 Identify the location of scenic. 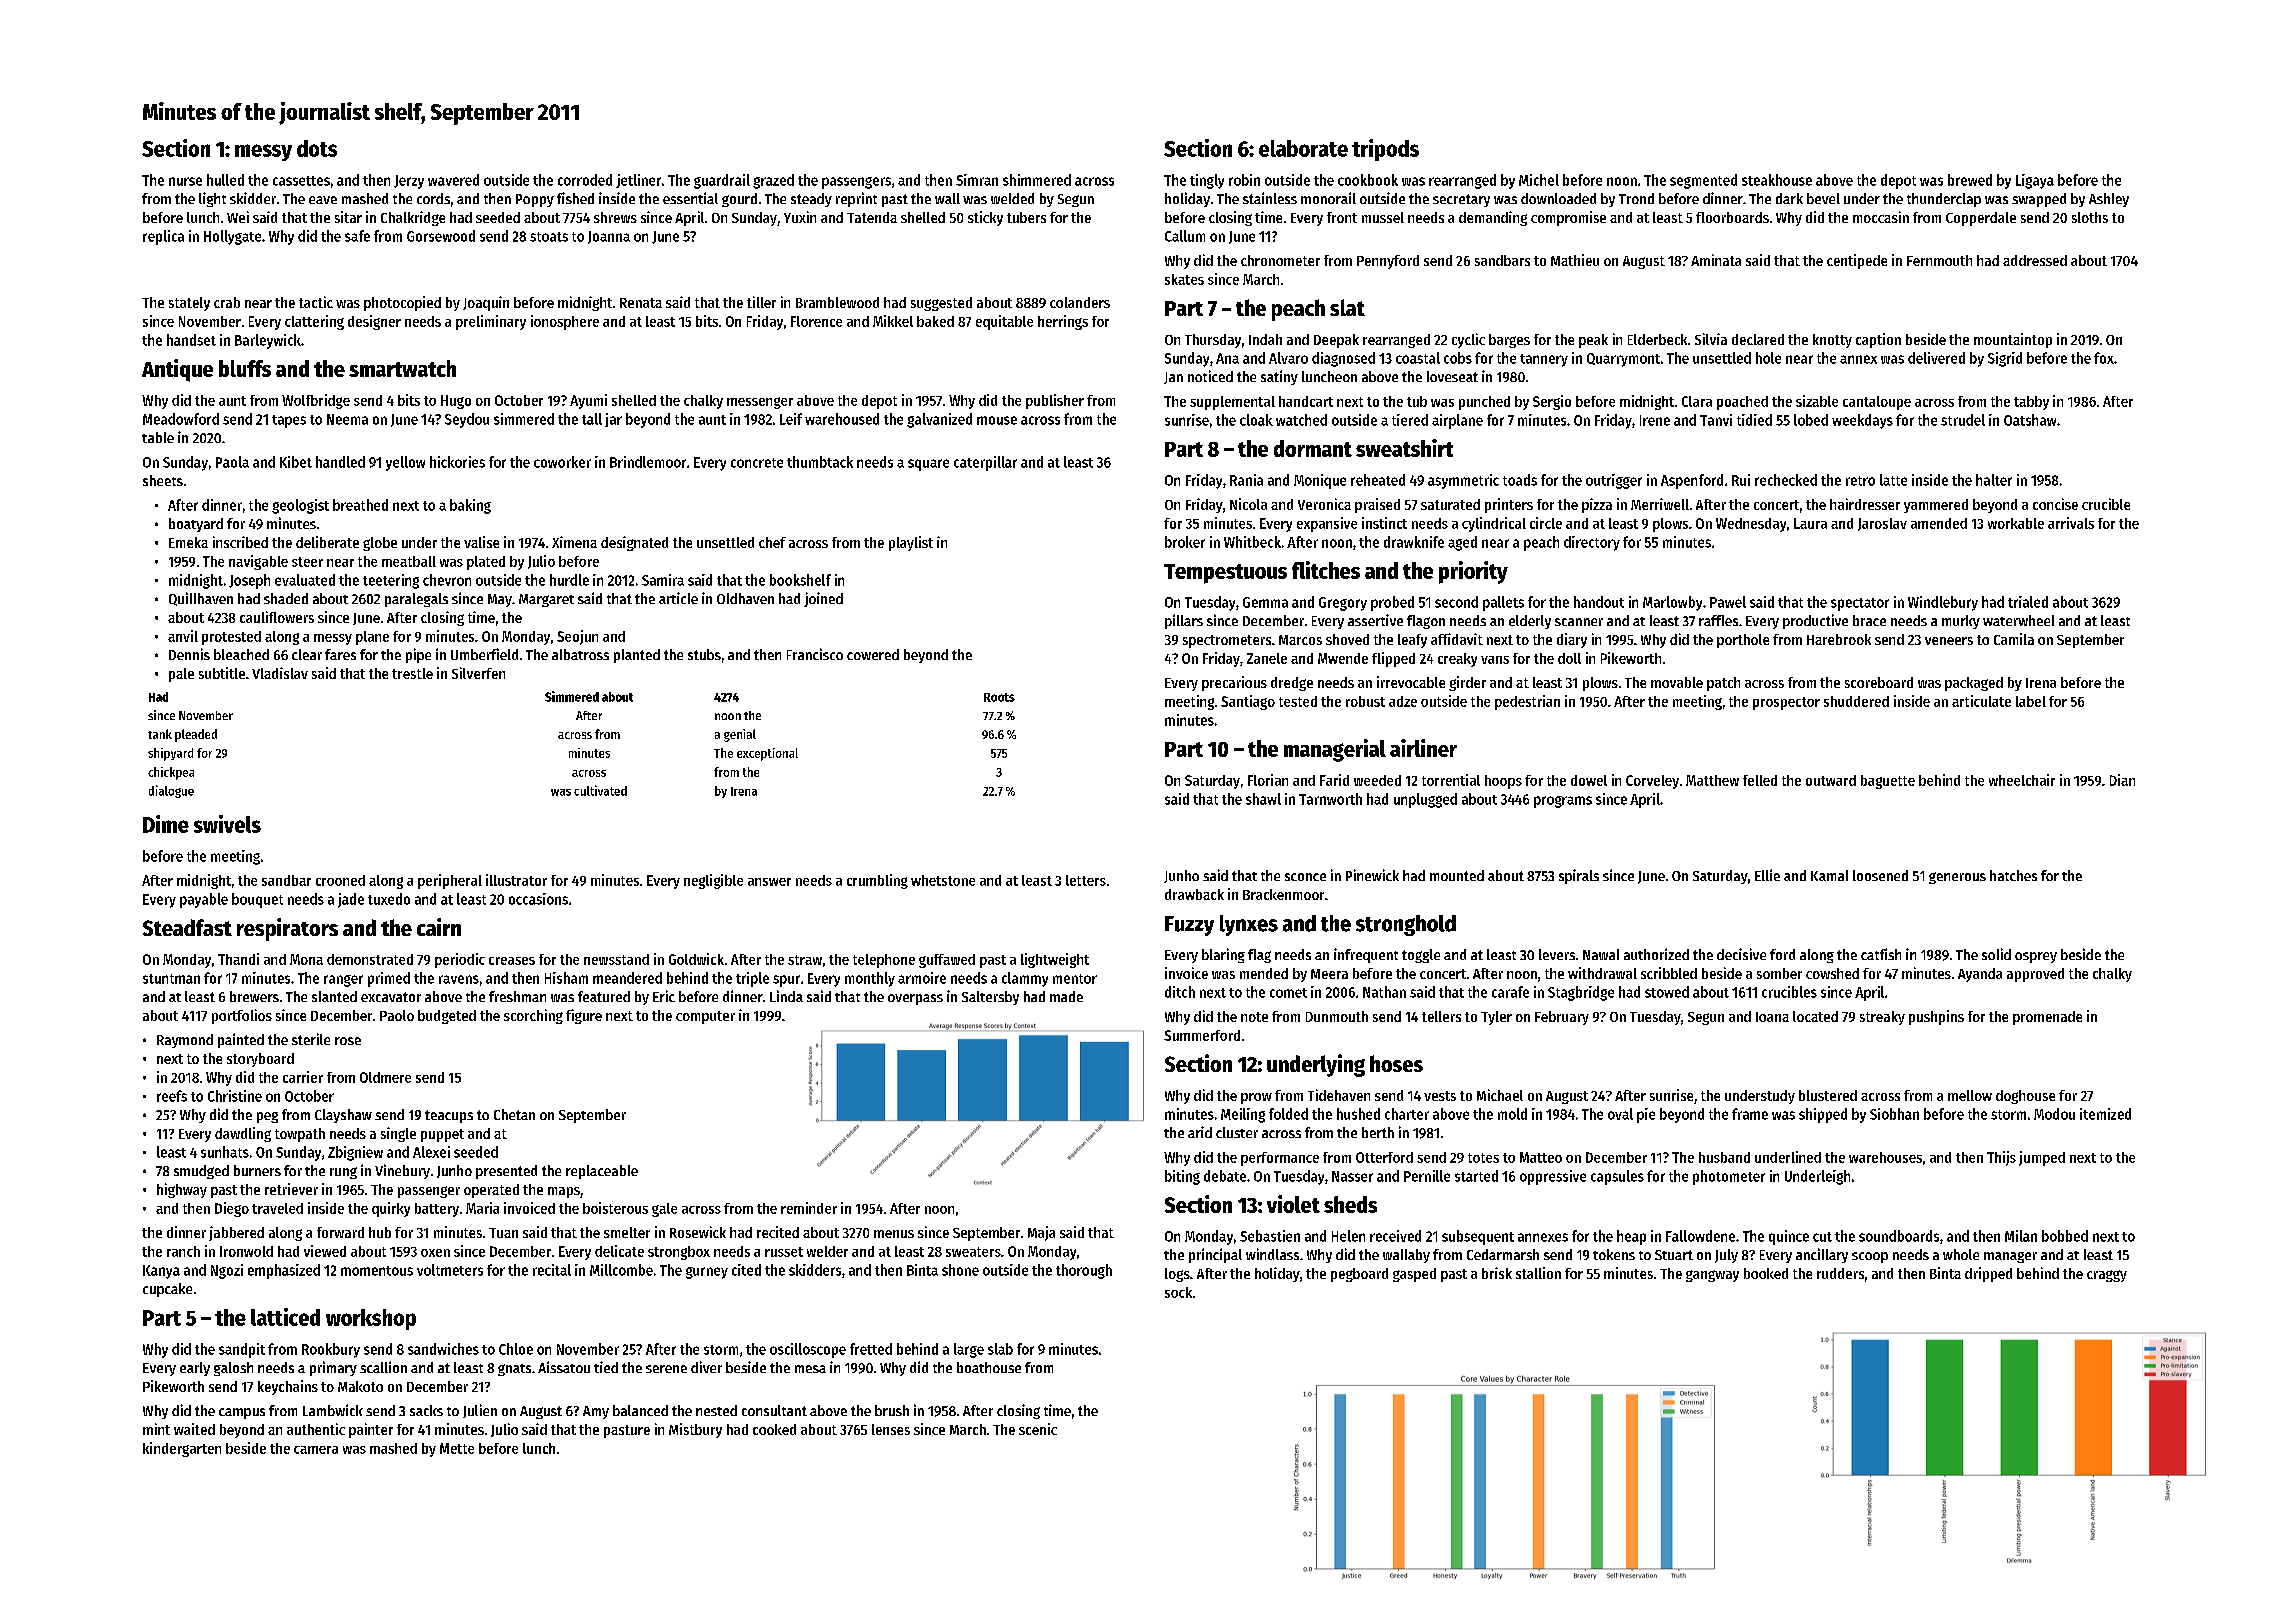
(1038, 1429).
